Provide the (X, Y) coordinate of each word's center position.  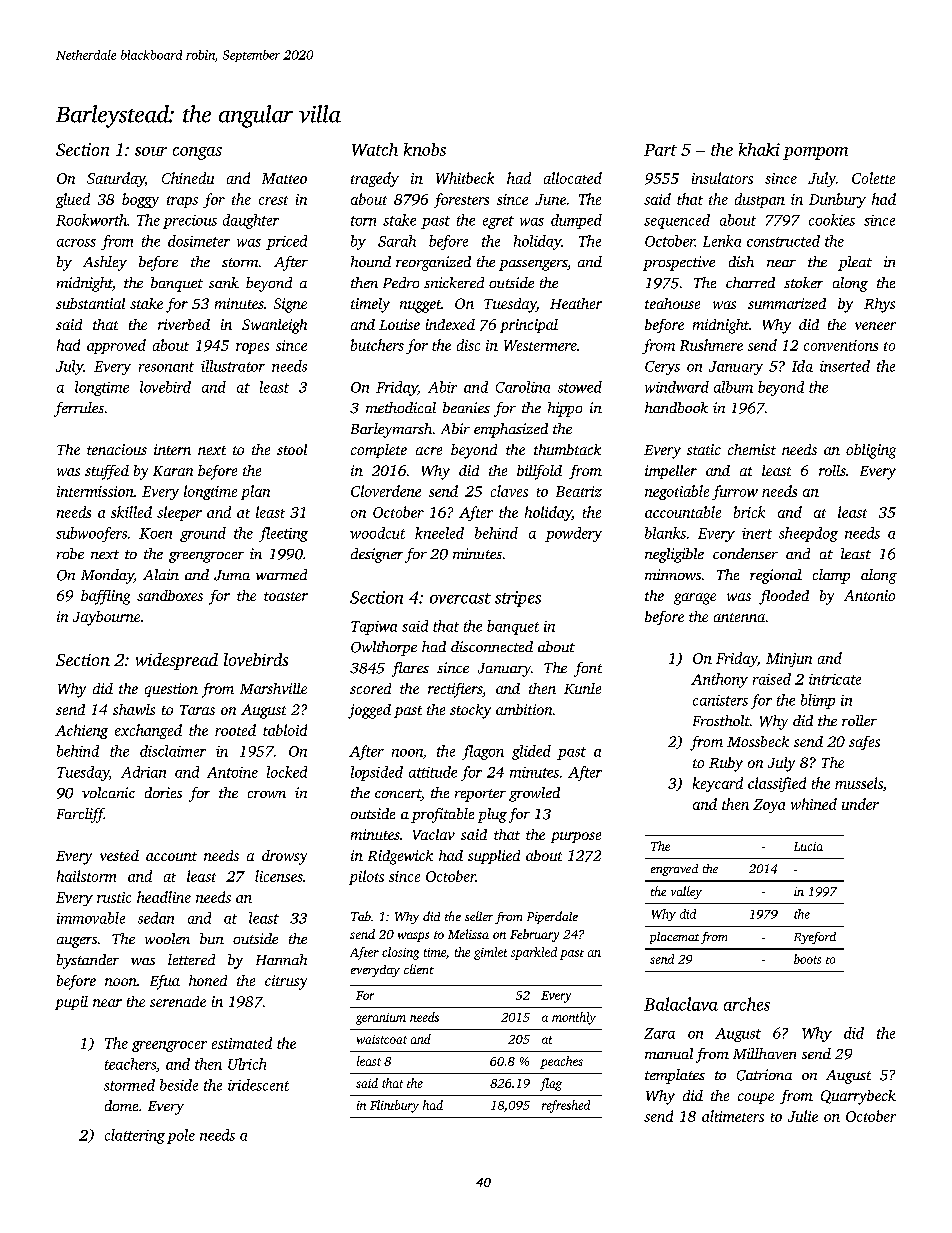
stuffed (107, 472)
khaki (759, 149)
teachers (130, 1064)
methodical (401, 407)
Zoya (769, 806)
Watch (375, 149)
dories (163, 792)
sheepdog (808, 534)
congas (197, 153)
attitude (433, 772)
